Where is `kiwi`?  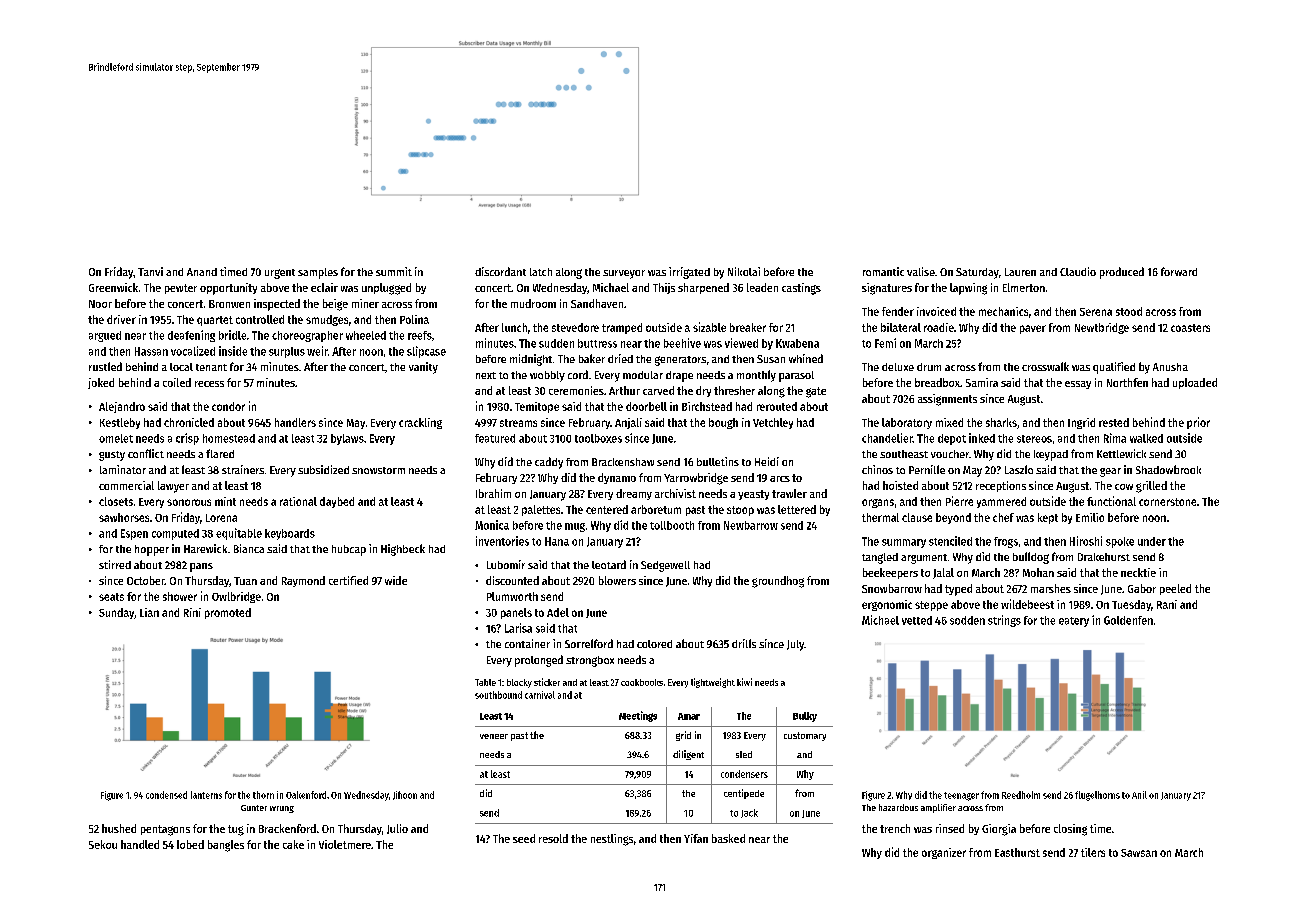
kiwi is located at coordinates (744, 682).
